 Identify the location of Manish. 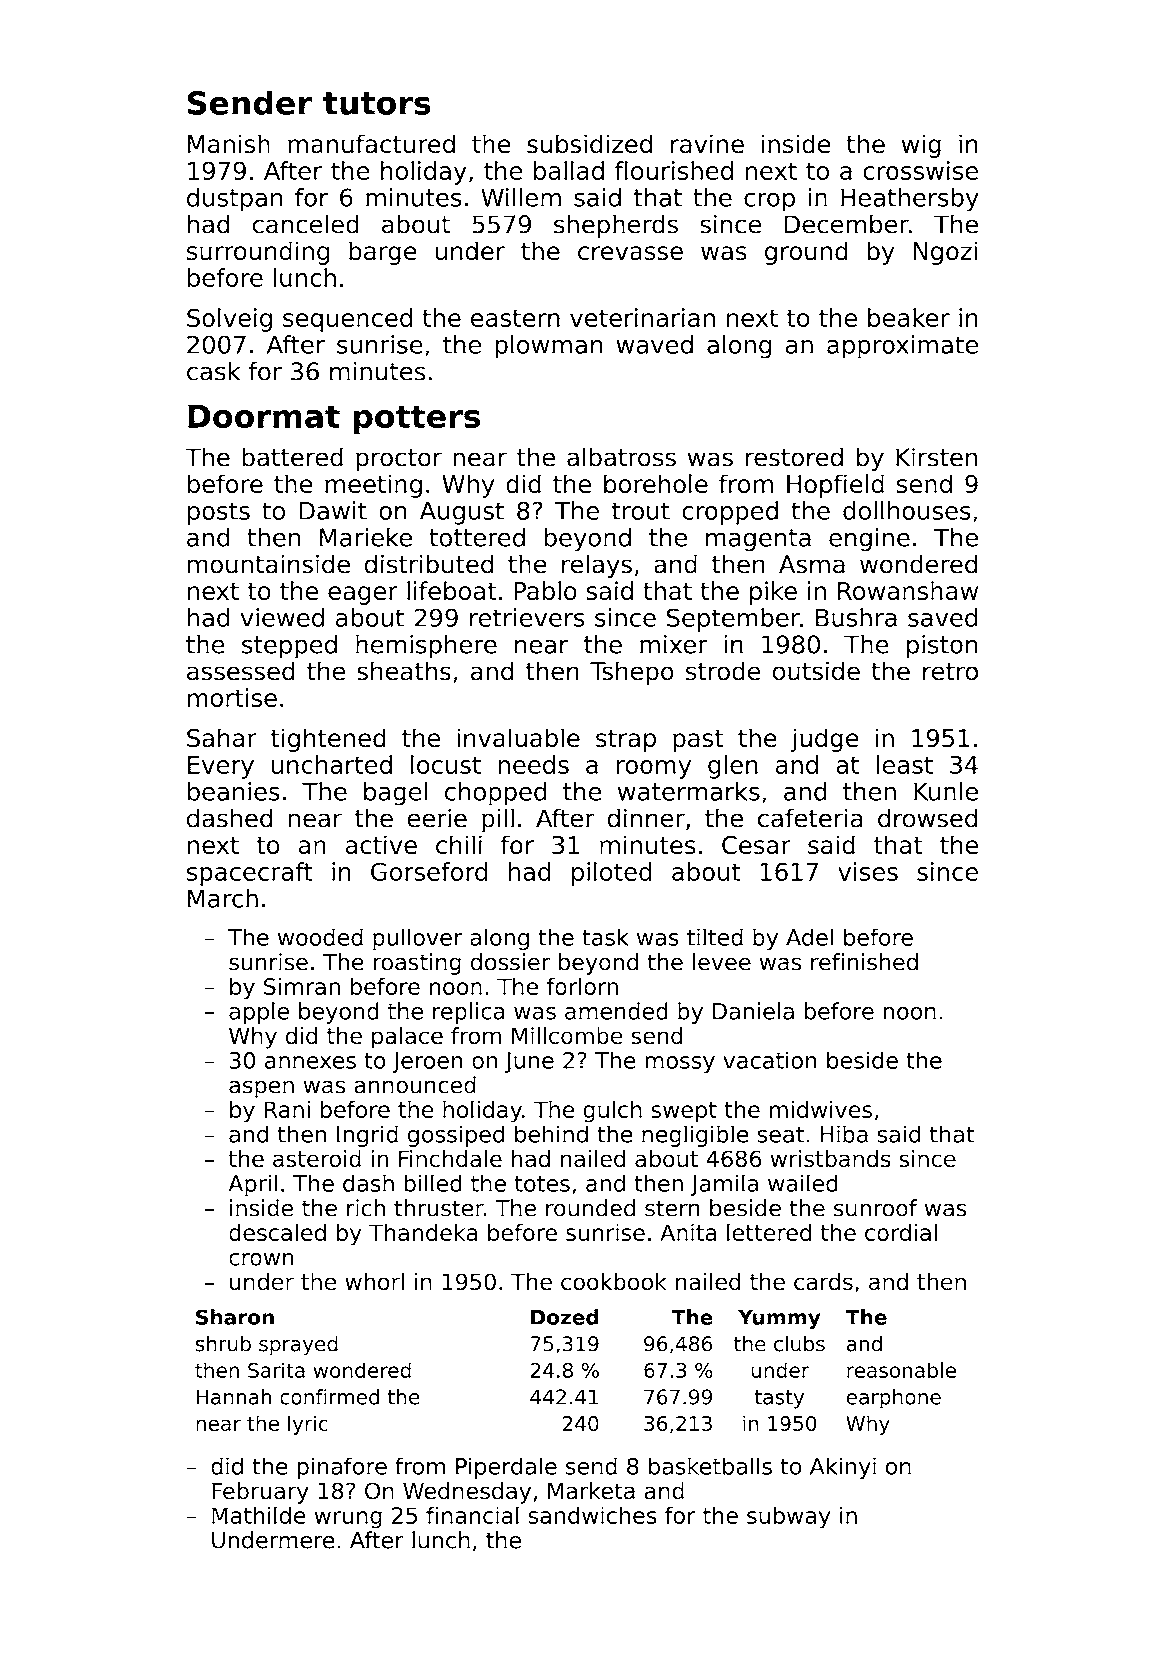
(229, 143).
